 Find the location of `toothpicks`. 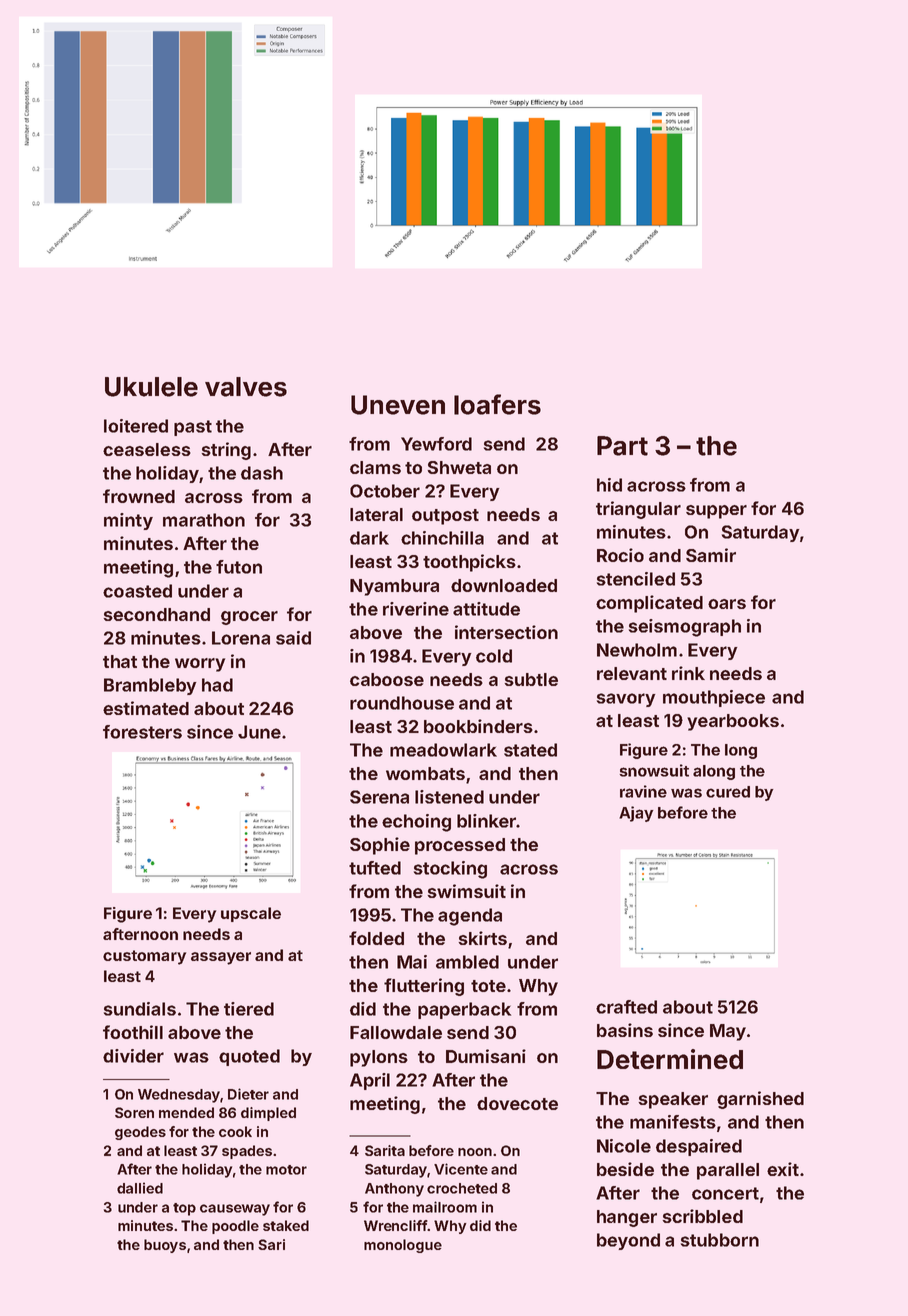

toothpicks is located at coordinates (469, 563).
